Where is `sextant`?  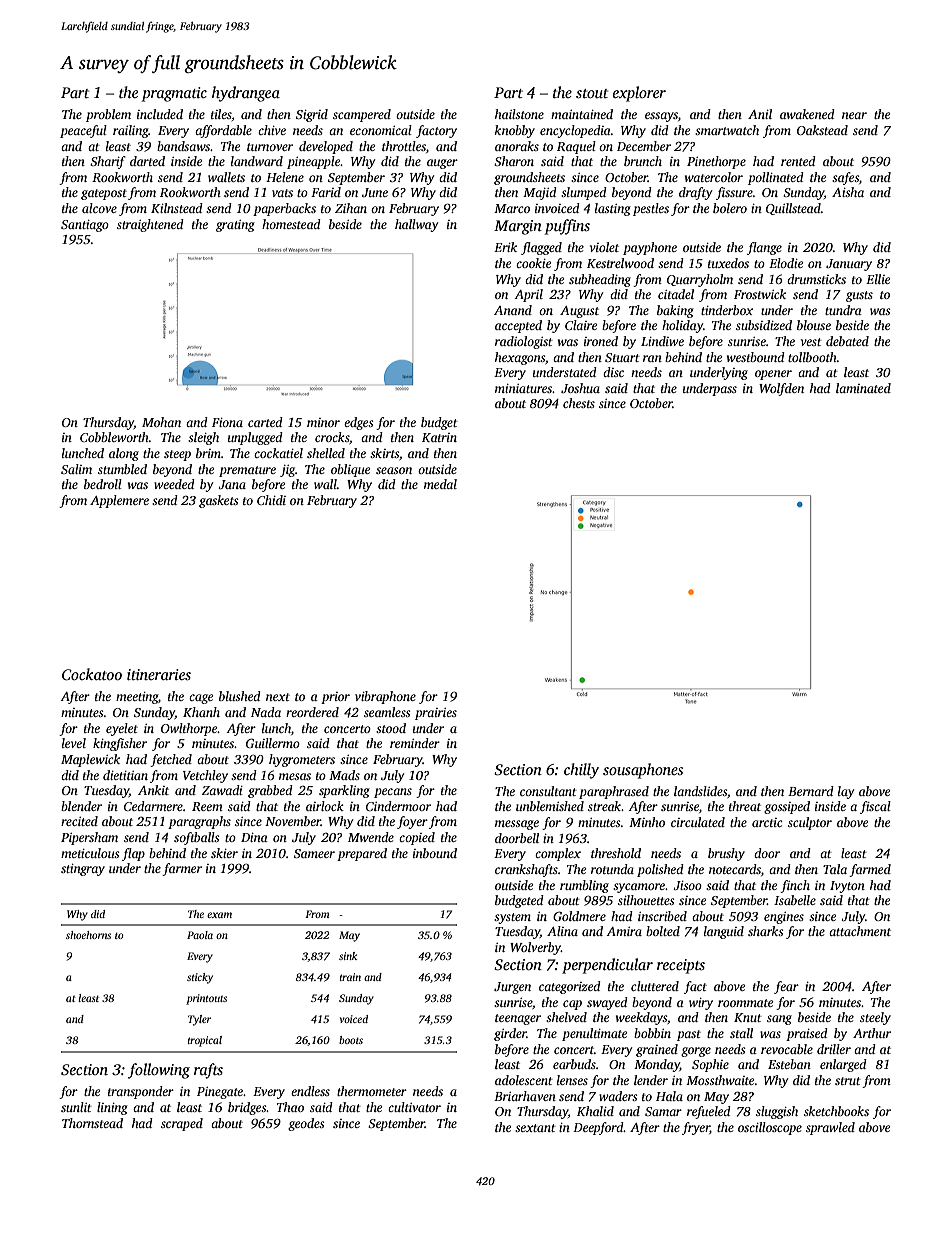 sextant is located at coordinates (535, 1128).
